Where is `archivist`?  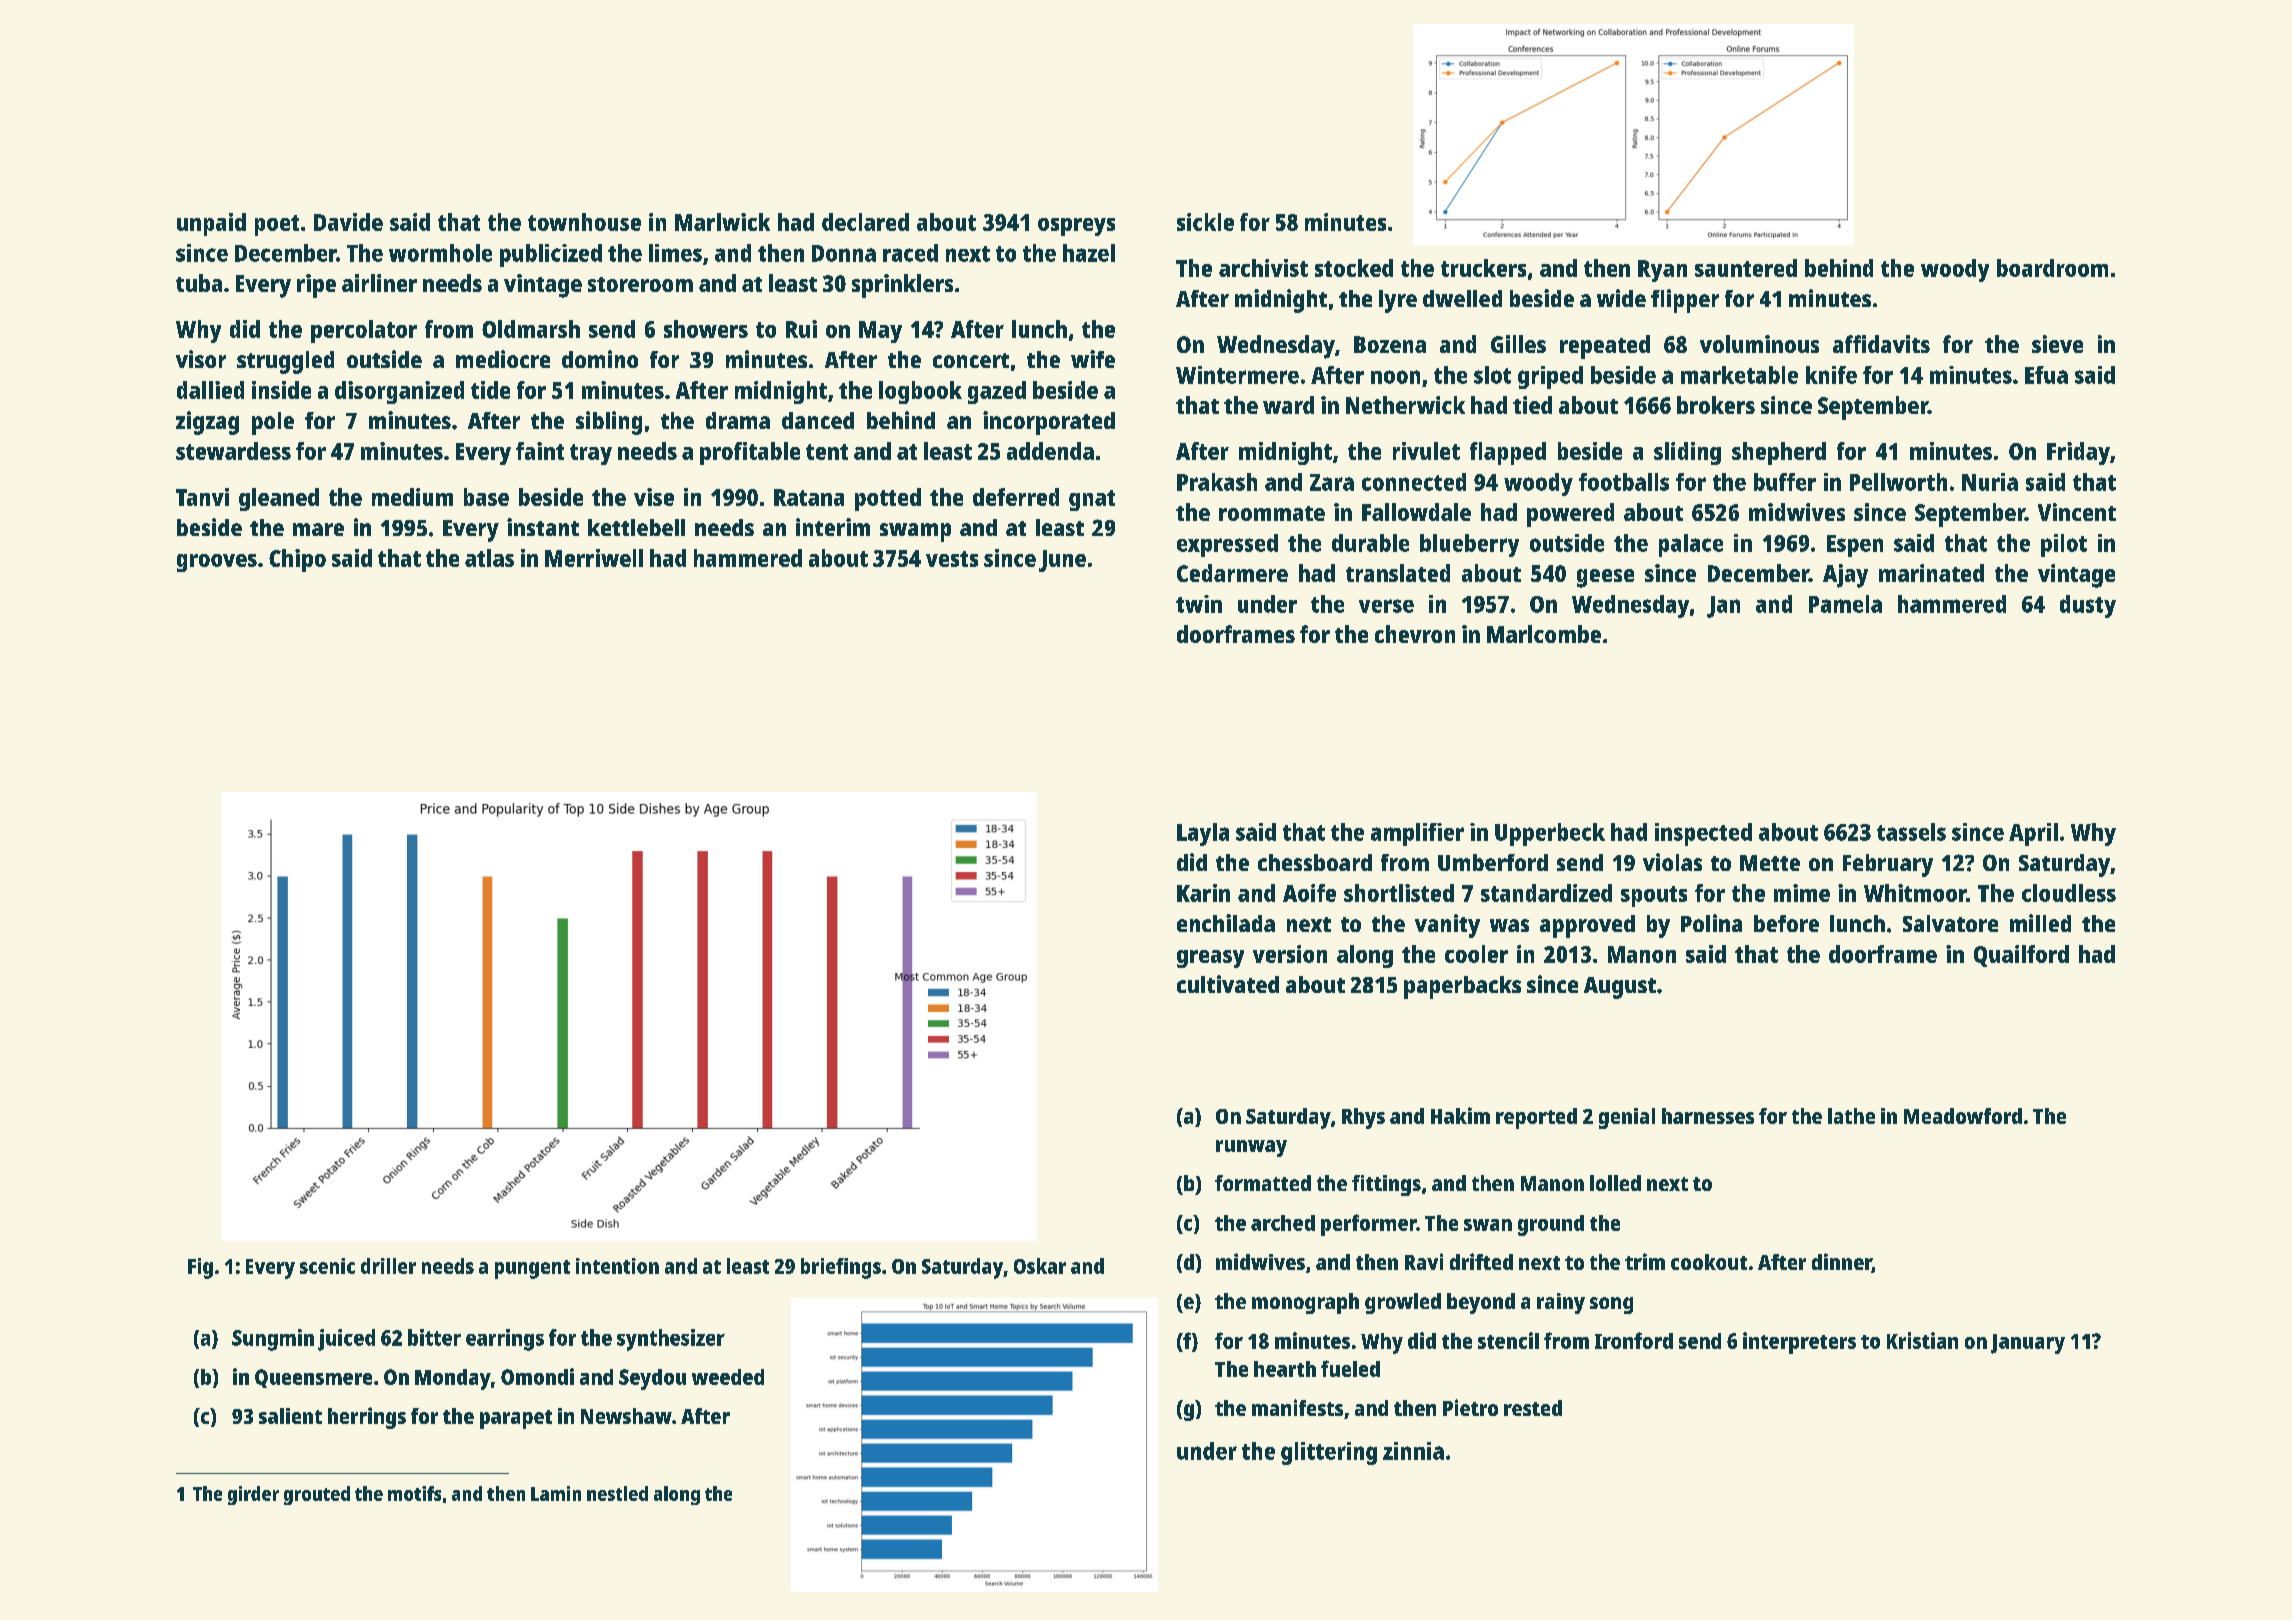
archivist is located at coordinates (1263, 268).
